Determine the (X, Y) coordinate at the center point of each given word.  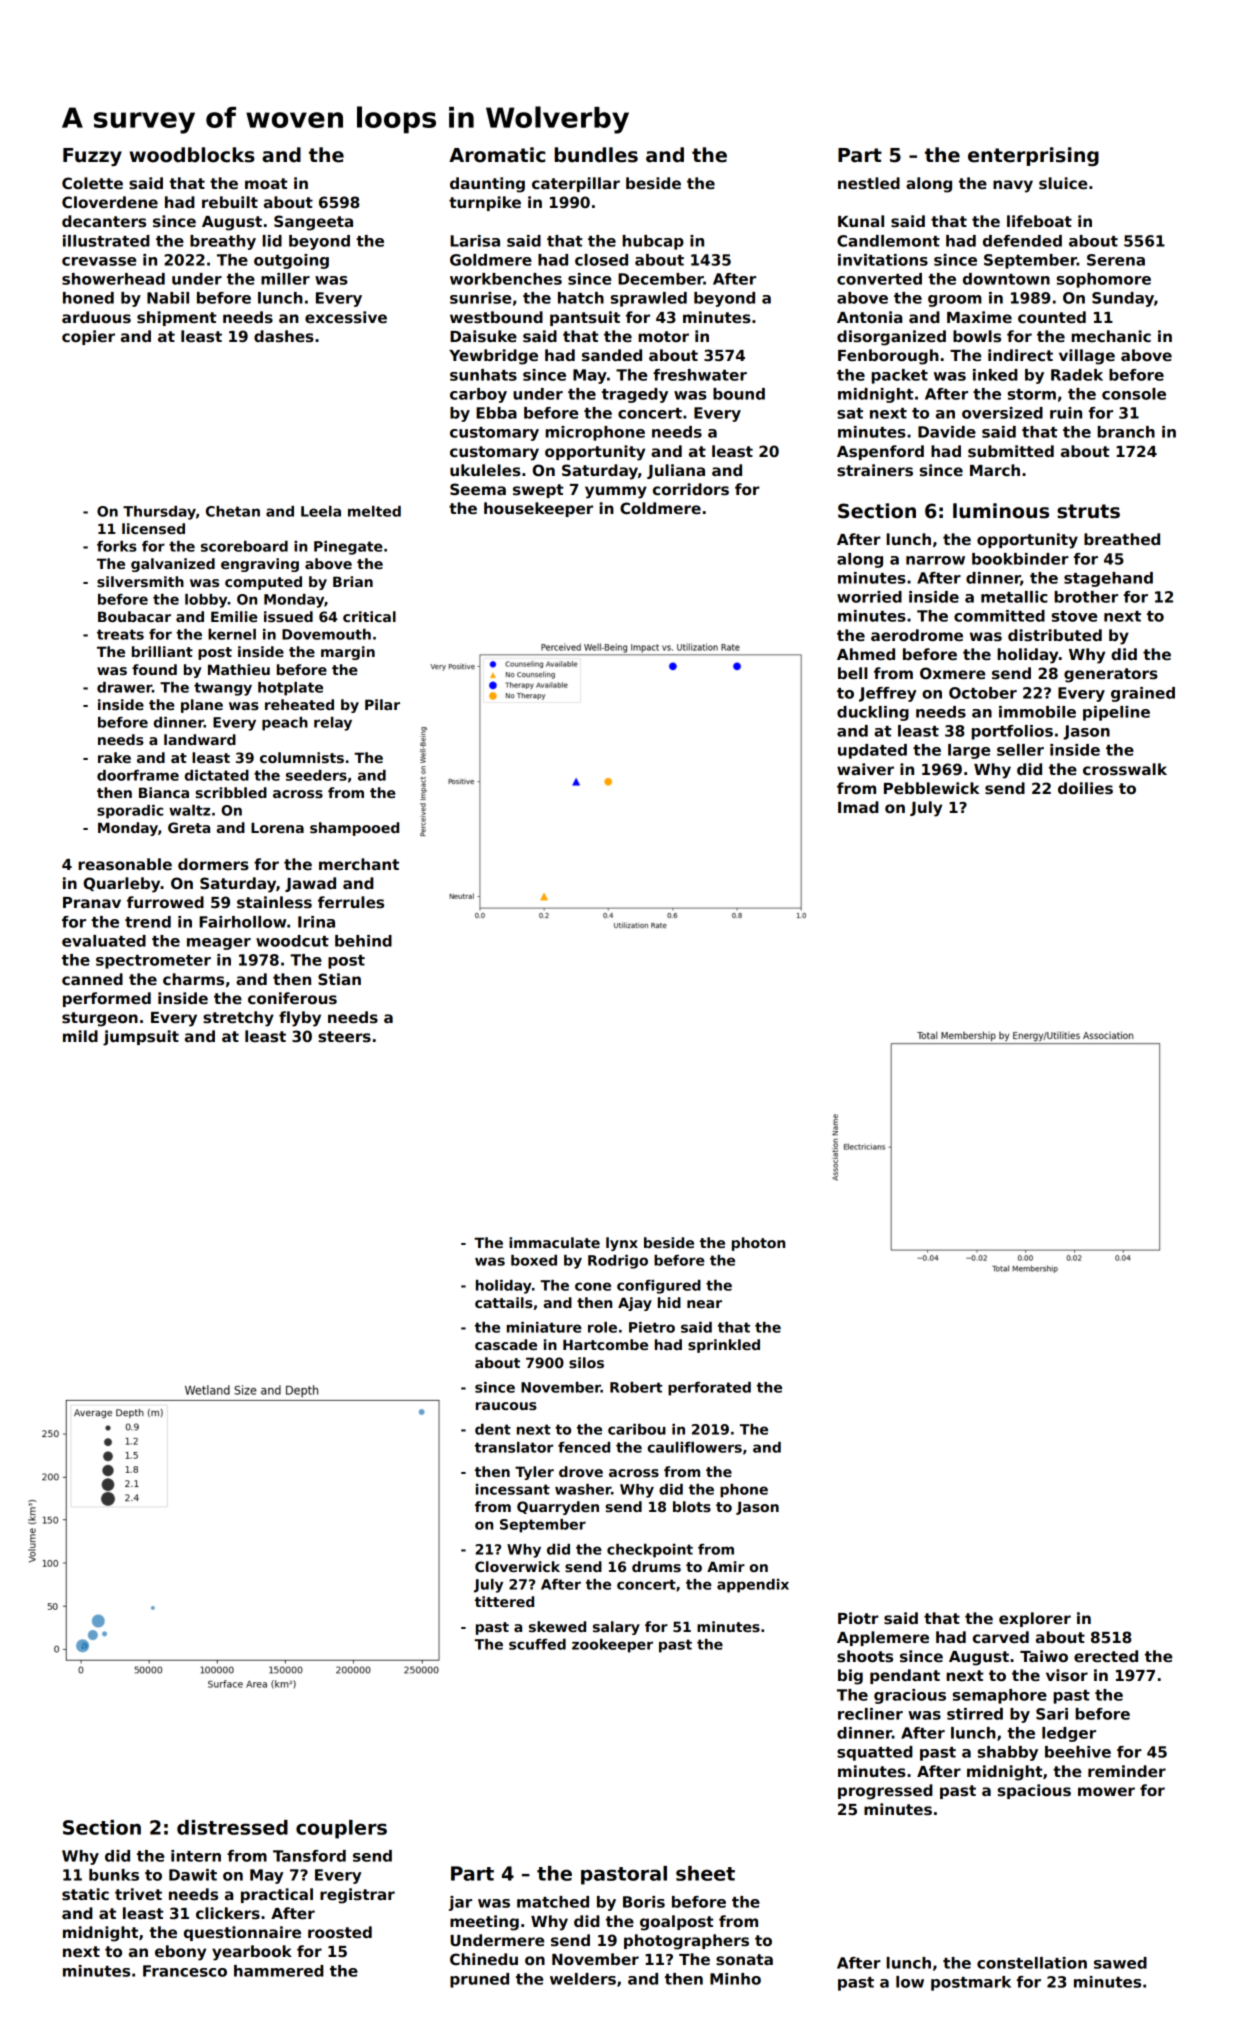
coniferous (292, 998)
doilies (1085, 788)
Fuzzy (92, 157)
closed (601, 260)
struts (1088, 511)
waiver (865, 769)
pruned (479, 1980)
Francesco (185, 1971)
